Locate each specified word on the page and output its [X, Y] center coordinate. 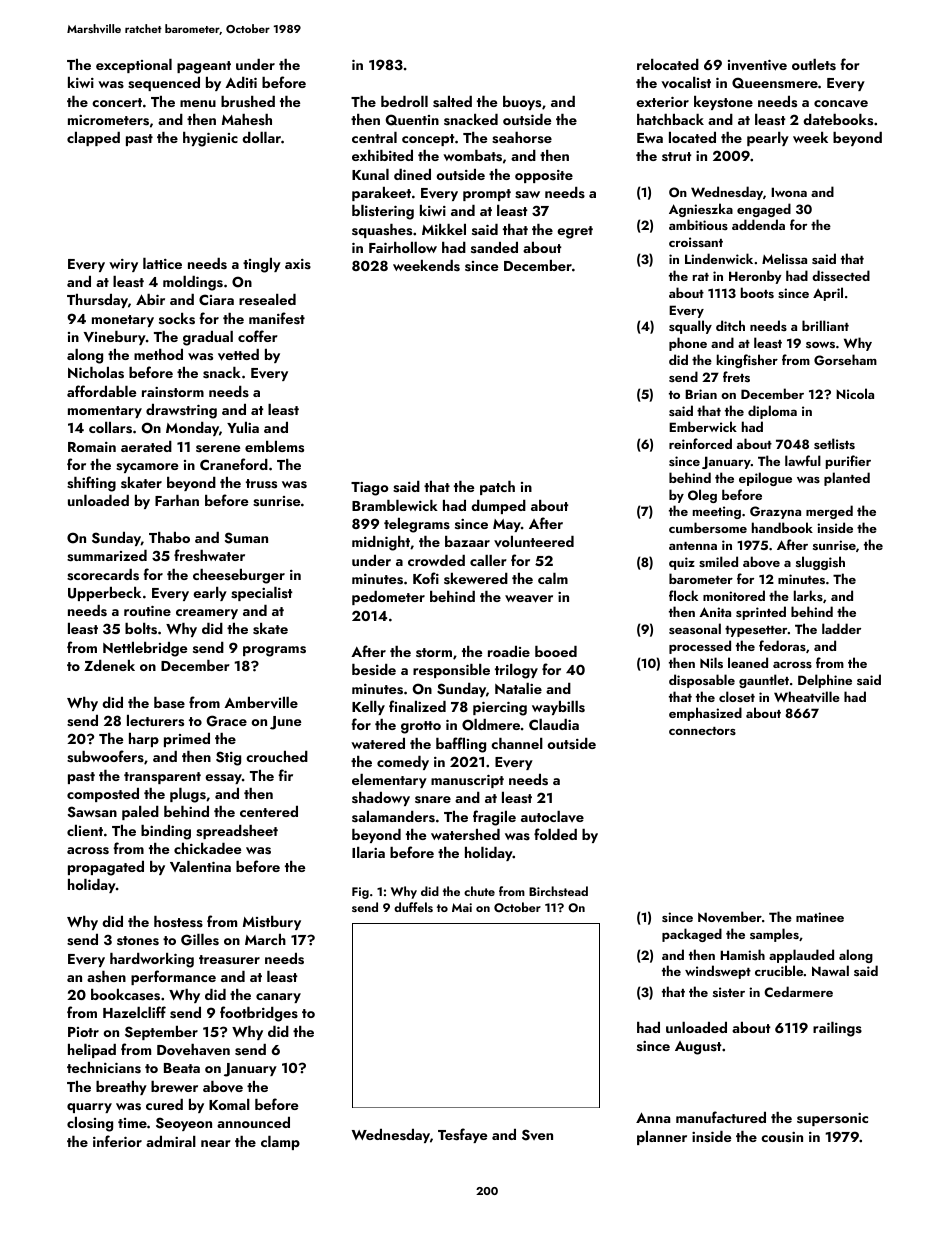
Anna [653, 1117]
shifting [91, 484]
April [828, 294]
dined [412, 174]
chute [479, 891]
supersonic [832, 1119]
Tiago [370, 489]
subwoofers [105, 756]
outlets [814, 64]
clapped [93, 139]
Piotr [83, 1032]
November [730, 917]
